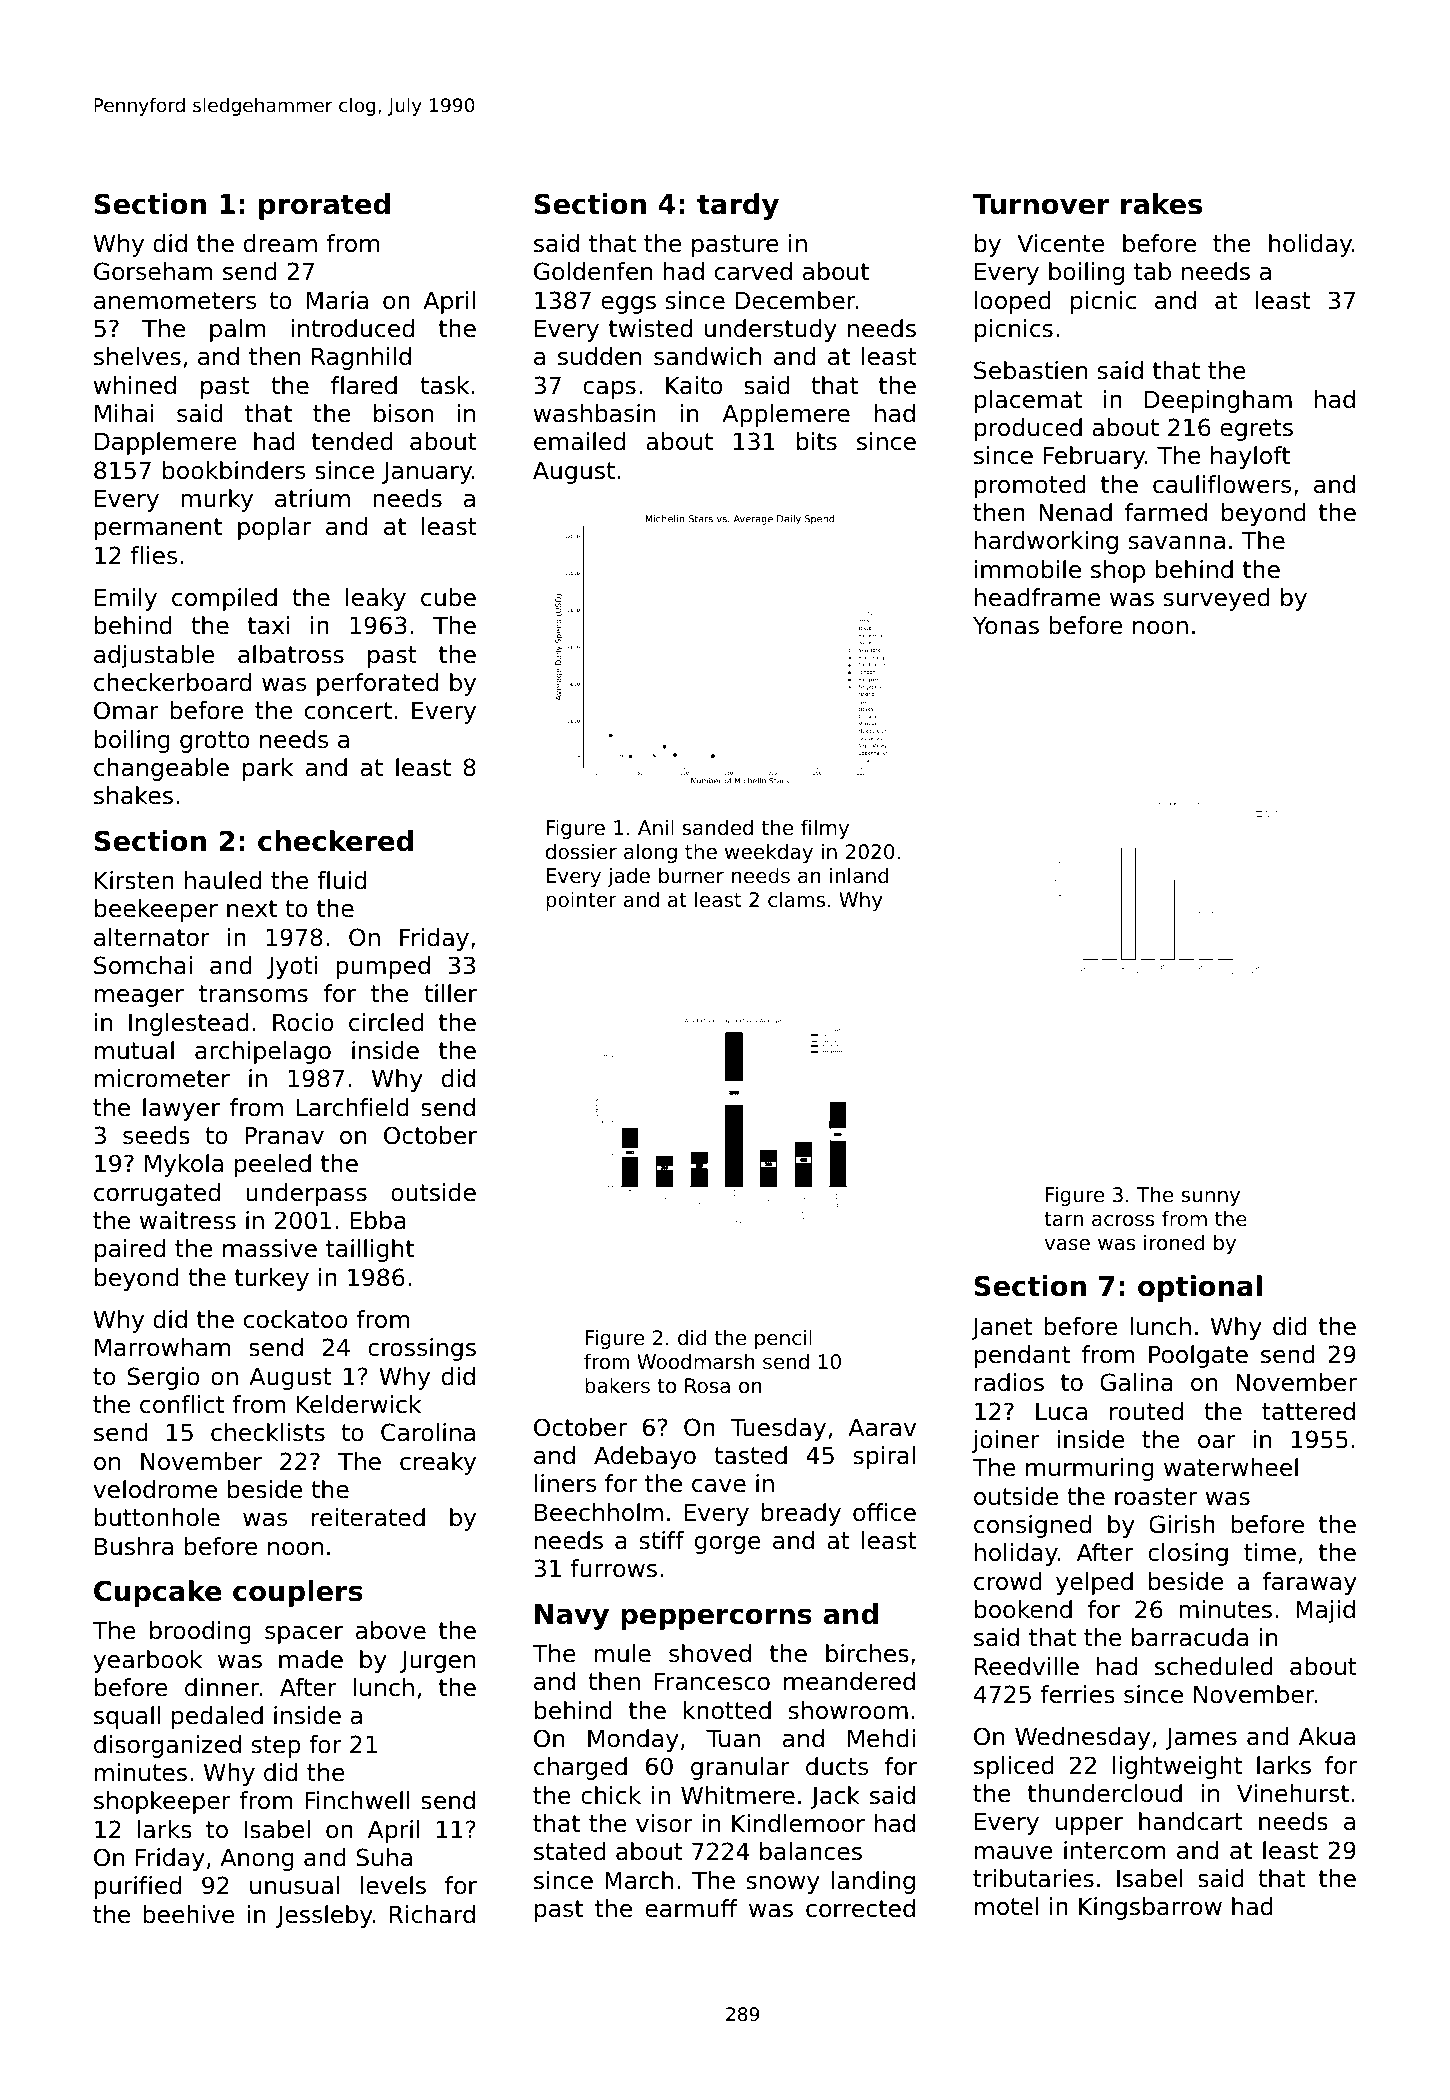  What do you see at coordinates (432, 1914) in the screenshot?
I see `Richard` at bounding box center [432, 1914].
